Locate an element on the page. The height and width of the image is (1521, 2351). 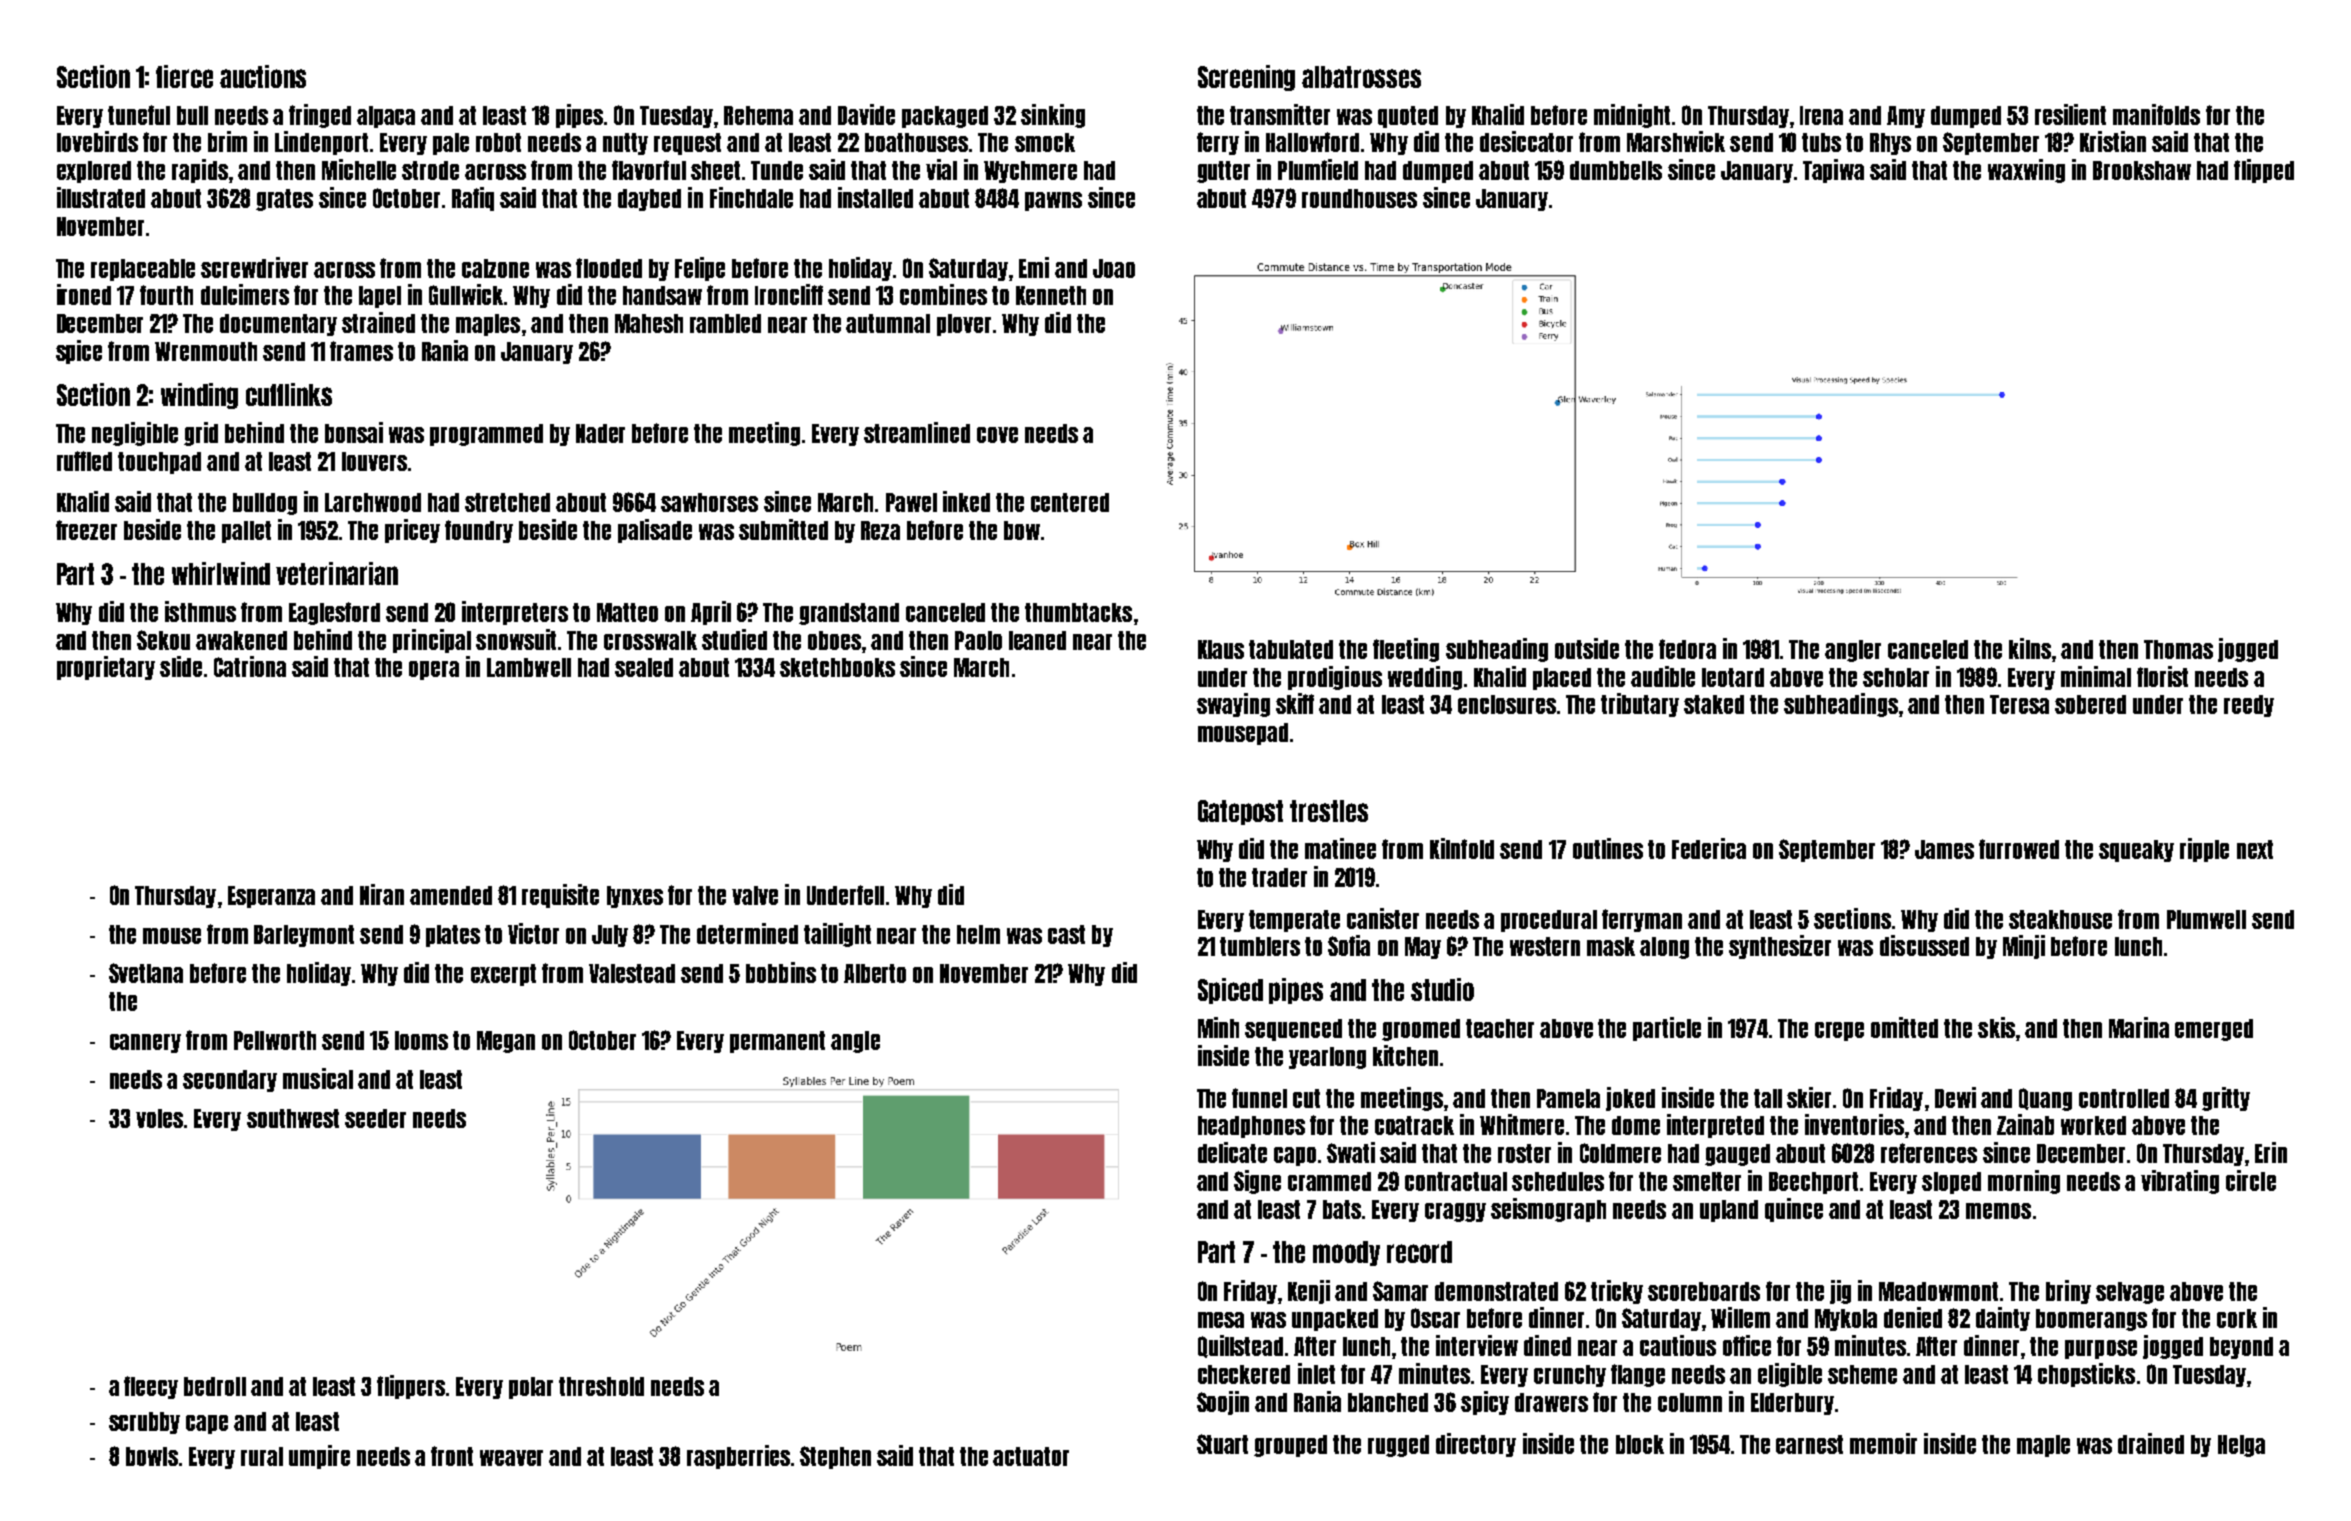
flipped is located at coordinates (2264, 171).
